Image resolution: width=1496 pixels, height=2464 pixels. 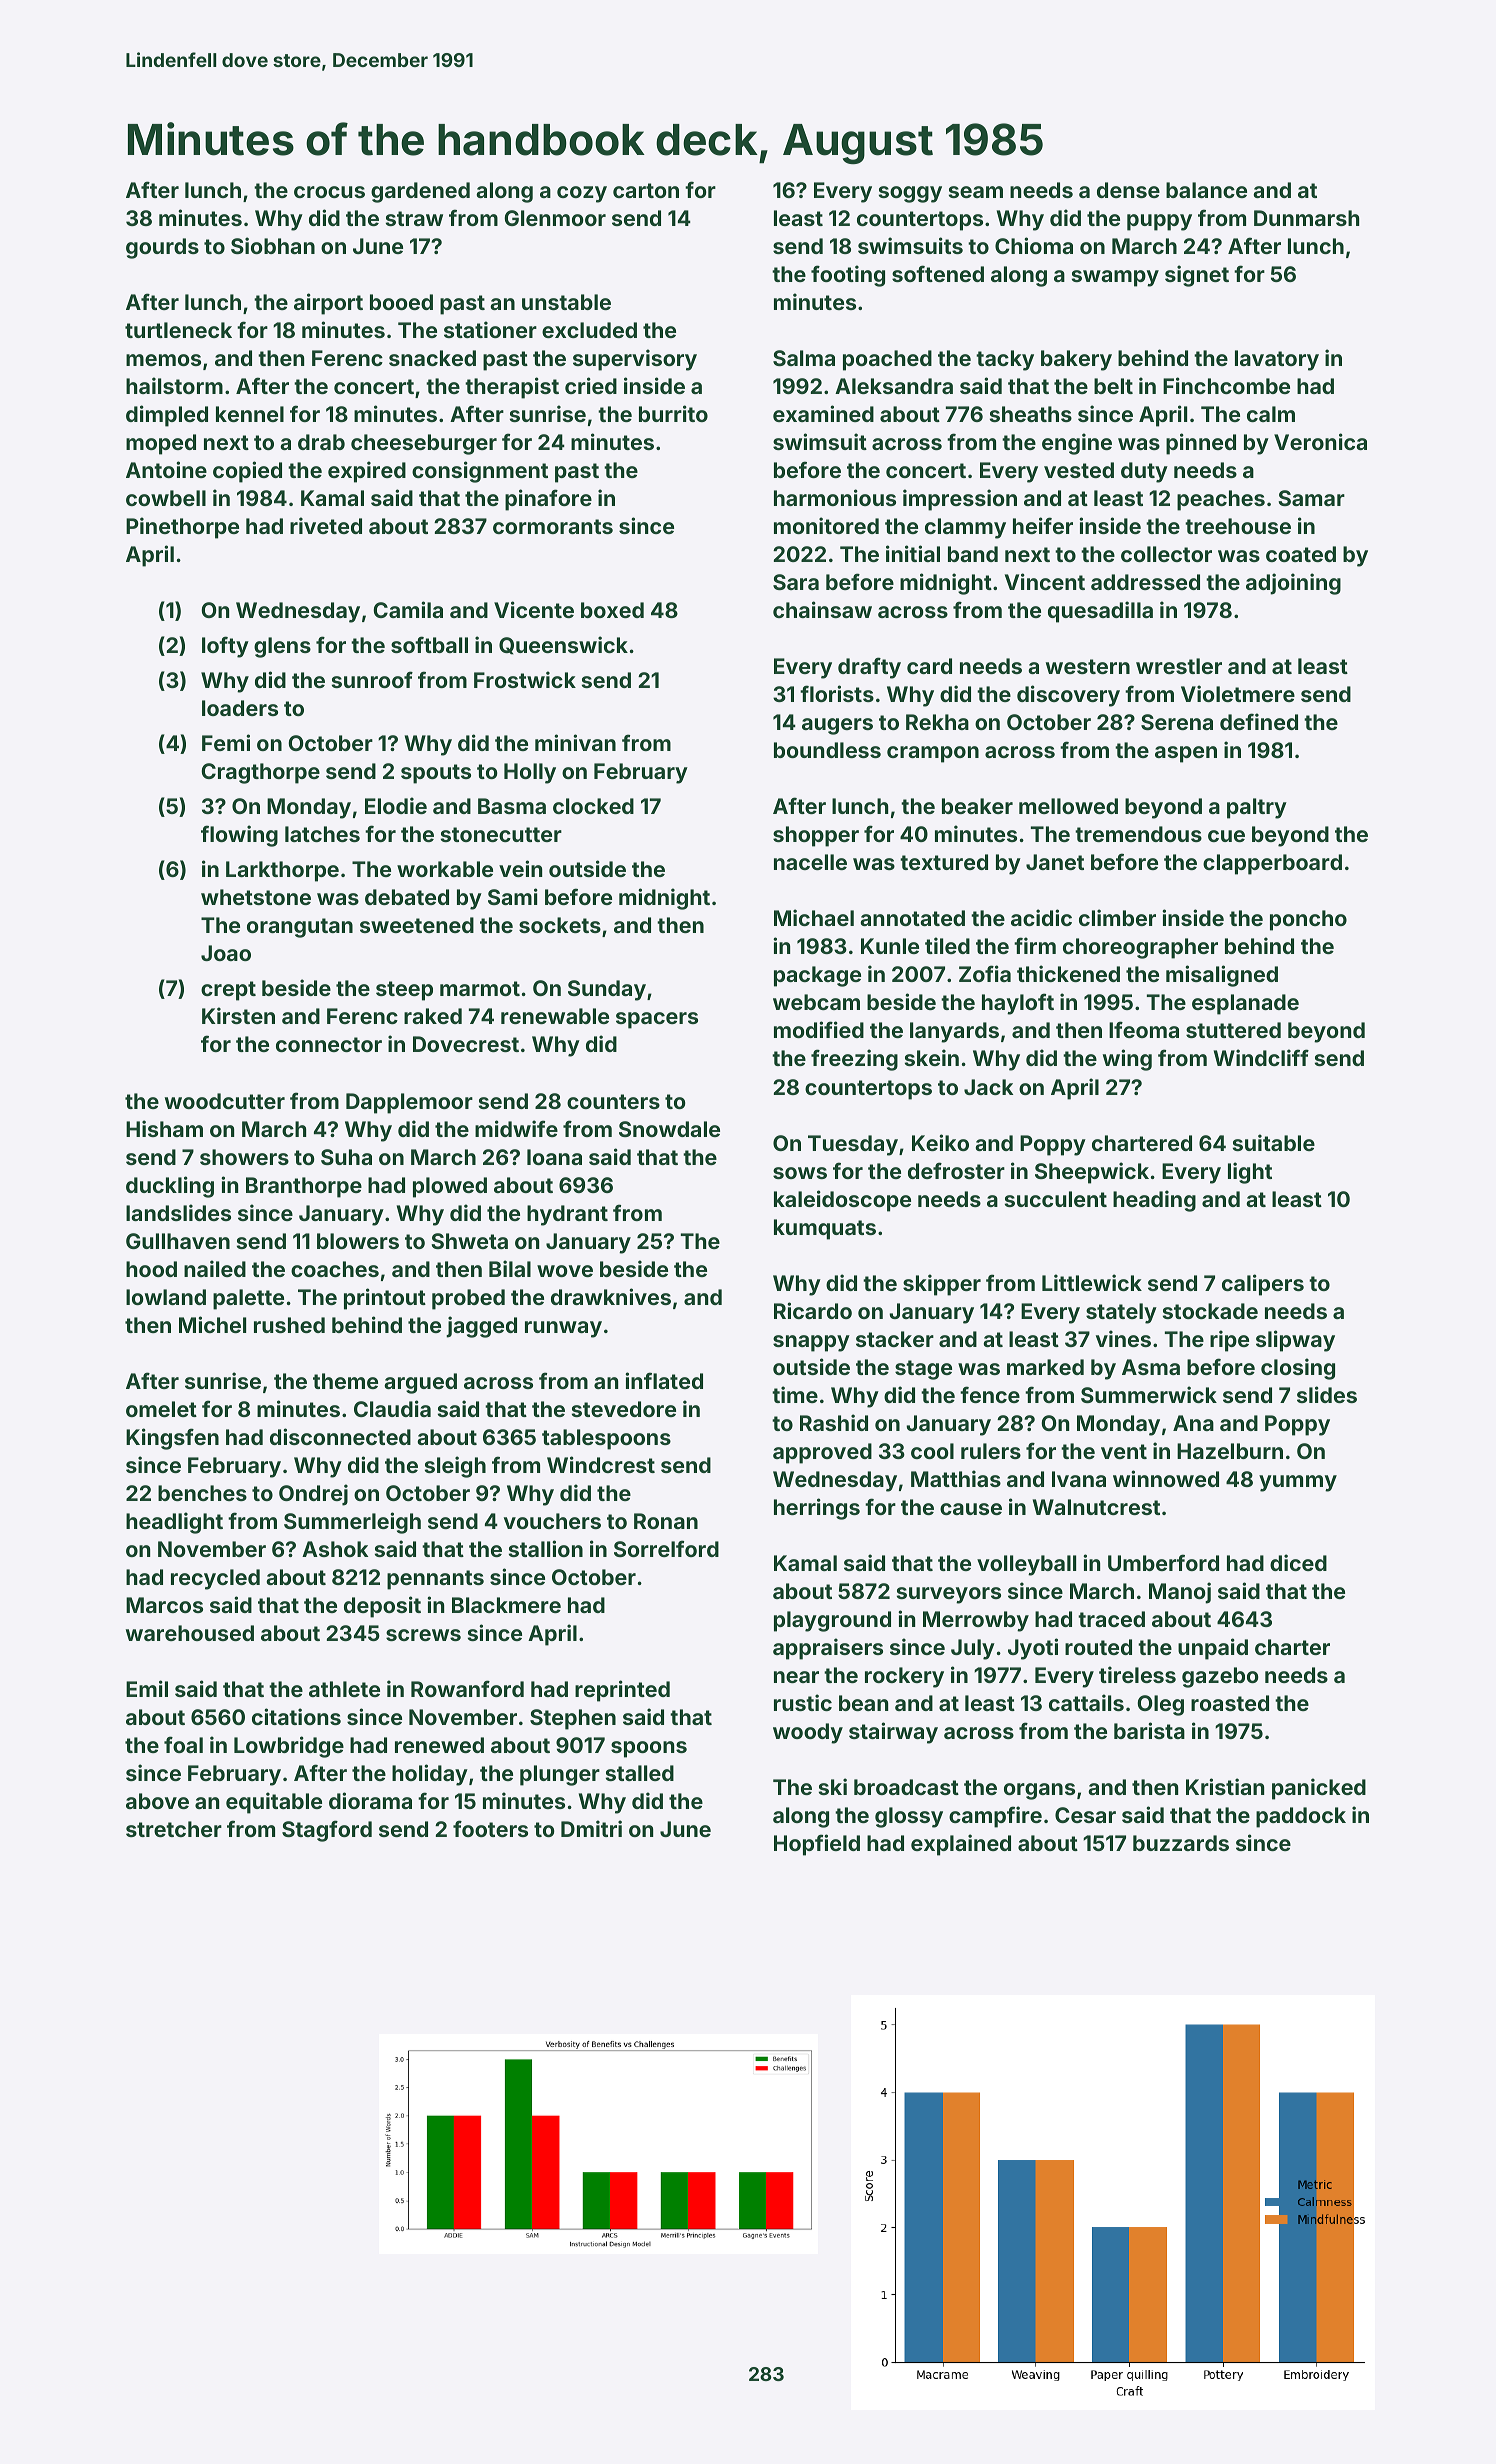 What do you see at coordinates (822, 609) in the document?
I see `chainsaw` at bounding box center [822, 609].
